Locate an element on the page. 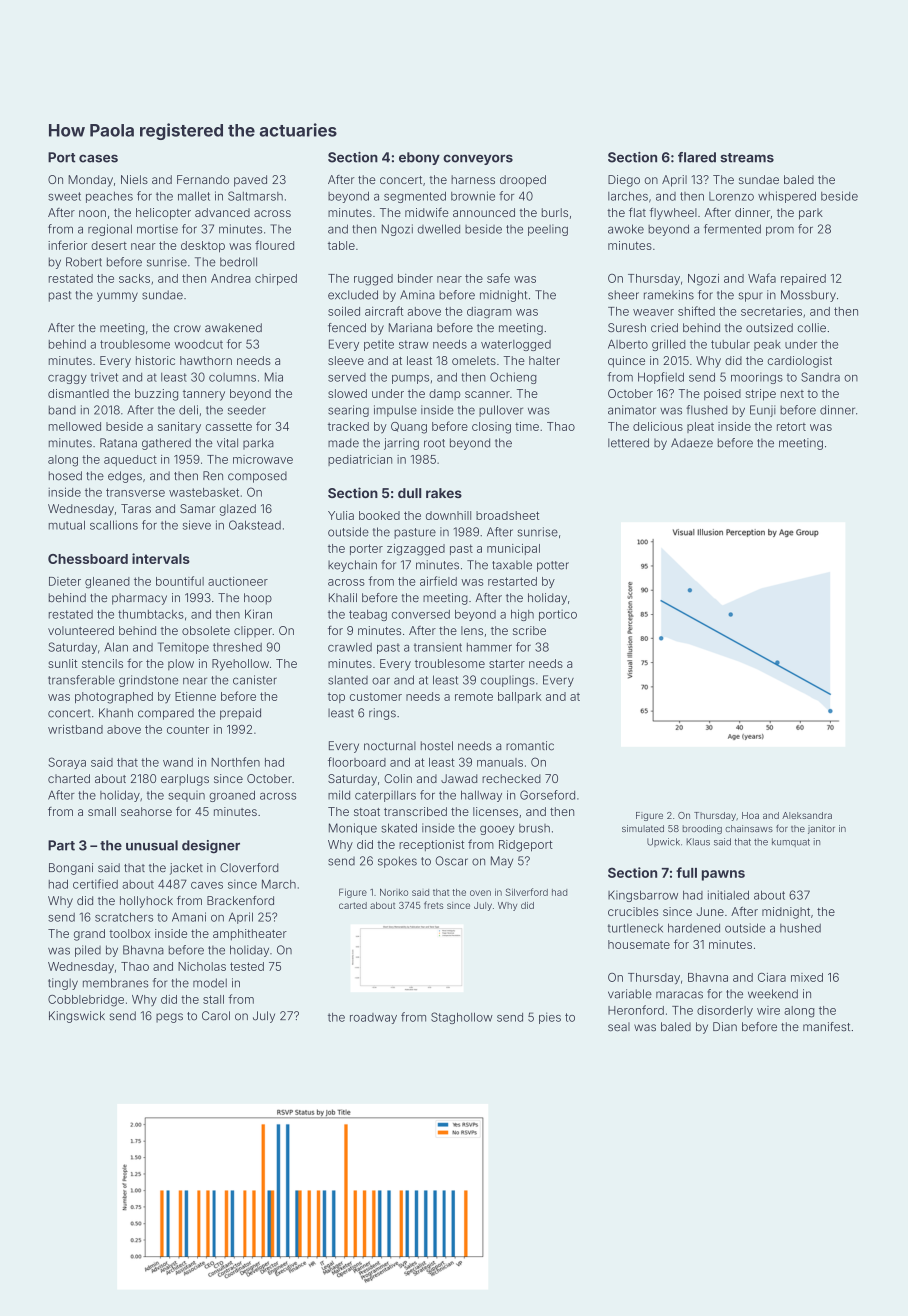  toolbox is located at coordinates (129, 933).
